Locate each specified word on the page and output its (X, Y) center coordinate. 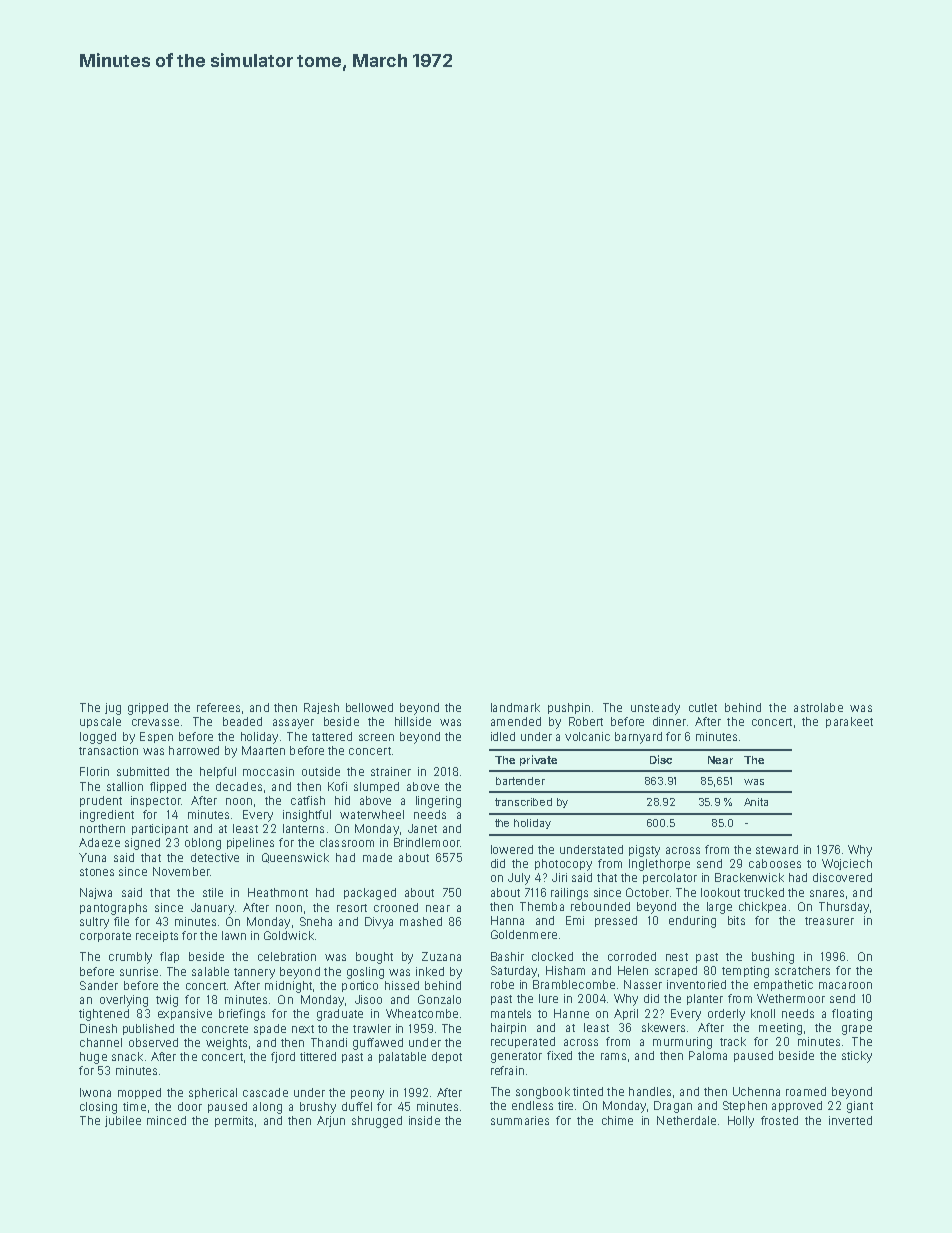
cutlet (703, 707)
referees (218, 707)
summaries (520, 1120)
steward (777, 849)
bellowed (369, 707)
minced (166, 1120)
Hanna (507, 920)
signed (142, 844)
